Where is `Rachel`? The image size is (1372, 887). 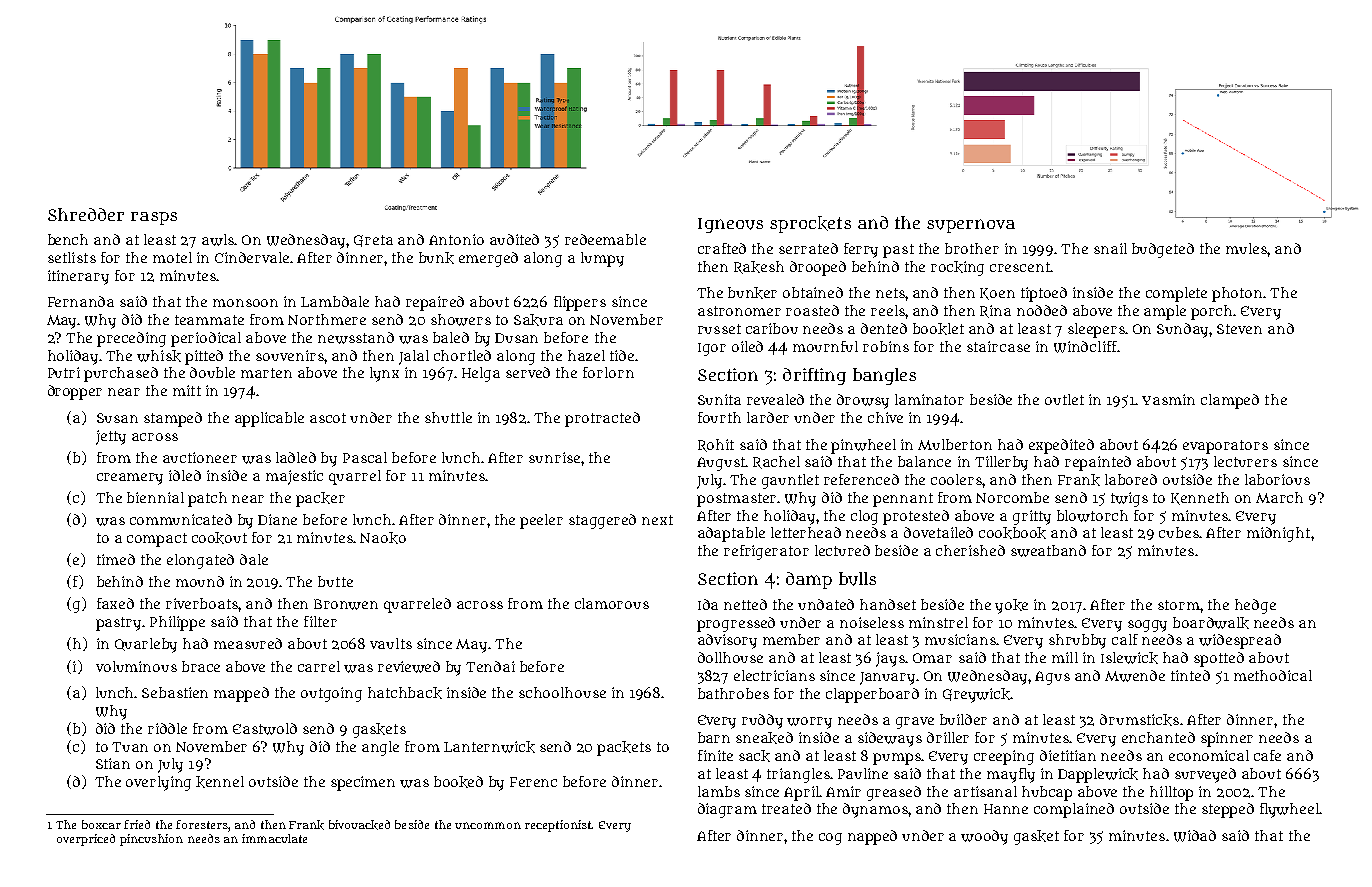
Rachel is located at coordinates (776, 462).
